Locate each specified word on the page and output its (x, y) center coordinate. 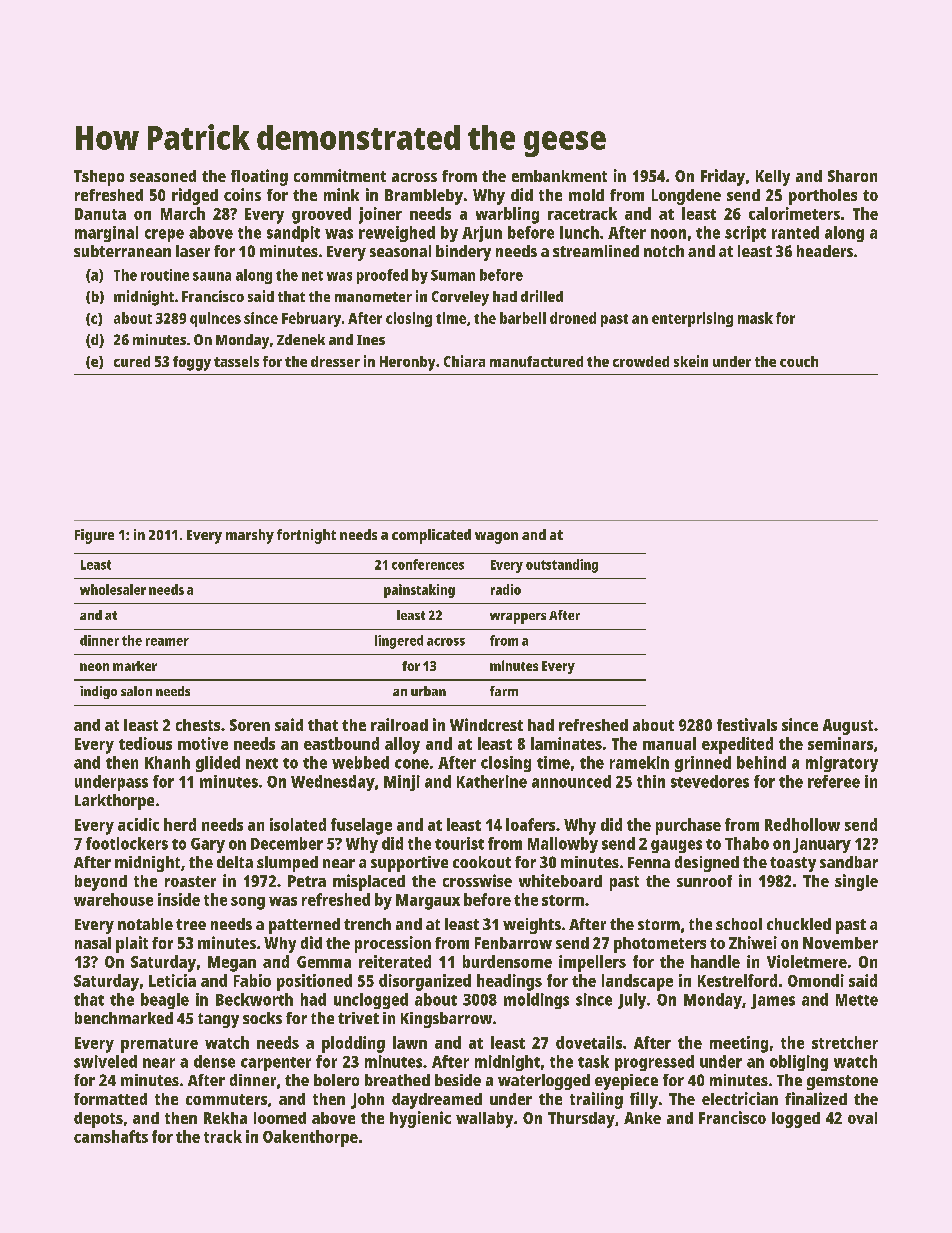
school (739, 924)
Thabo (747, 843)
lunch (579, 232)
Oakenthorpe (310, 1138)
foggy (192, 363)
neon (94, 667)
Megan (232, 964)
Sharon (852, 176)
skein (691, 361)
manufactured (536, 361)
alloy (402, 745)
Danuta (100, 214)
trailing (596, 1100)
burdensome (507, 961)
